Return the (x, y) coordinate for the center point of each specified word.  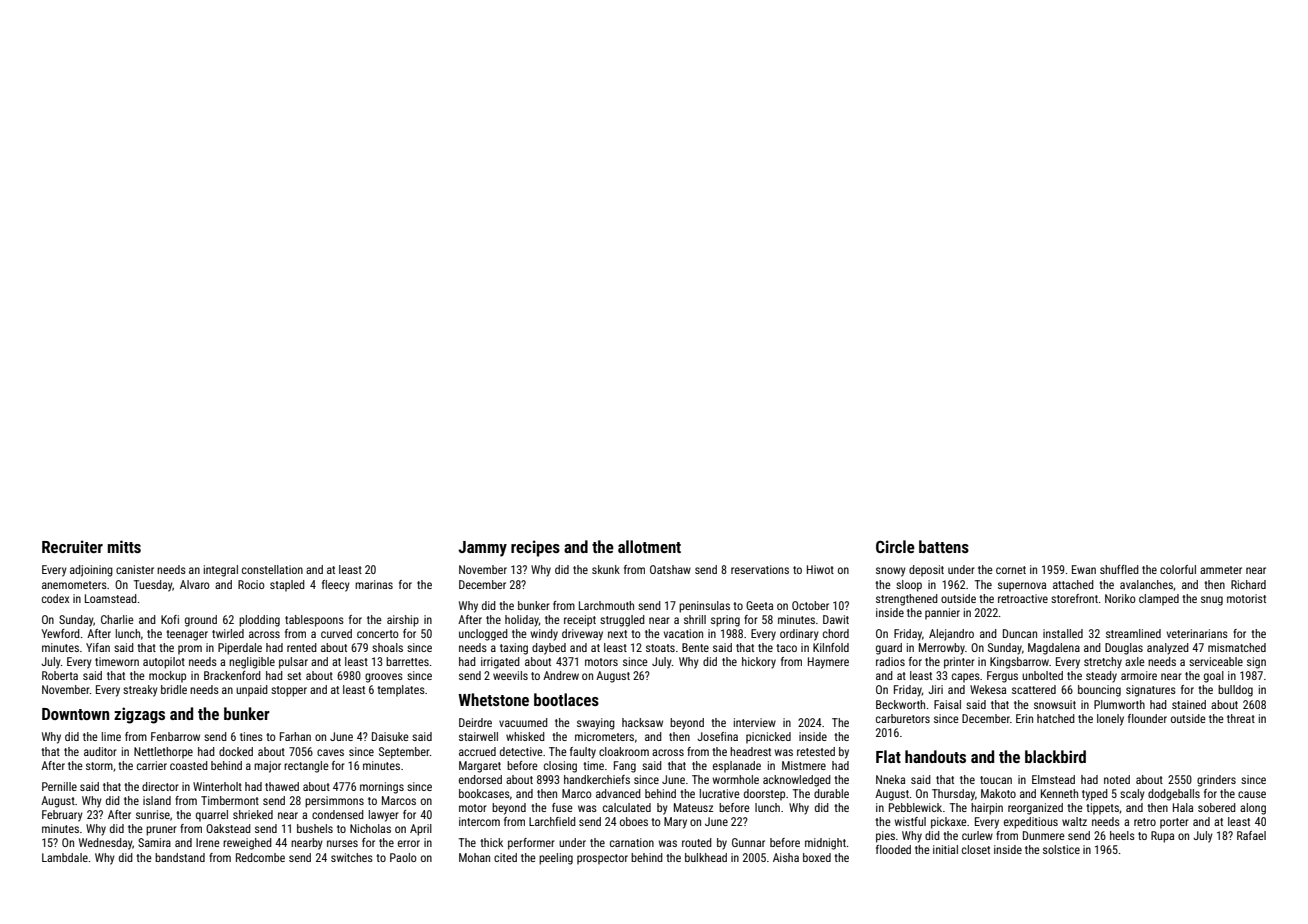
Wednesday (106, 844)
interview (755, 722)
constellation (272, 569)
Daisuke (390, 736)
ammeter (1221, 570)
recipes (535, 548)
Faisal (947, 704)
